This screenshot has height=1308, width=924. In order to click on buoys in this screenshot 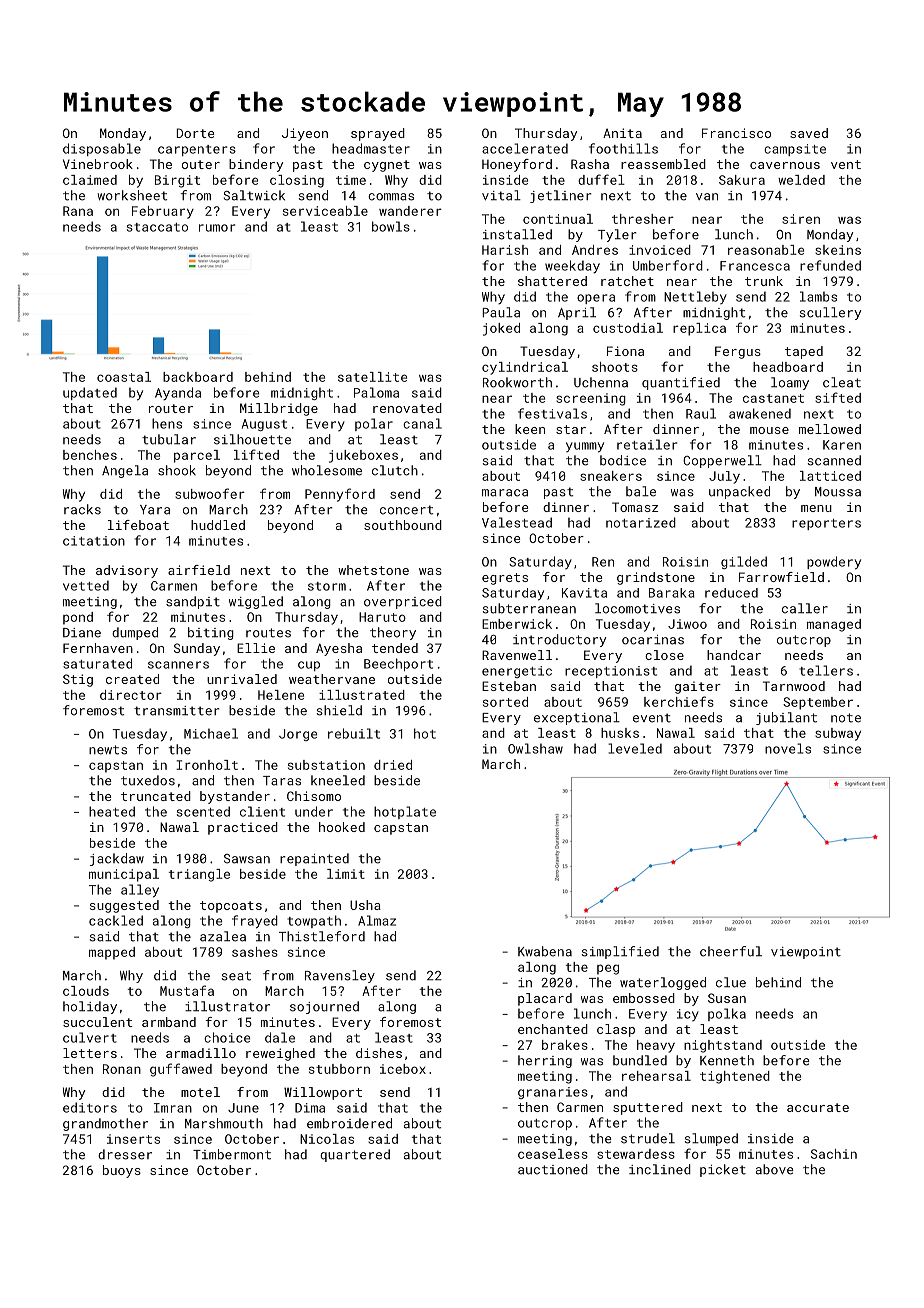, I will do `click(122, 1171)`.
